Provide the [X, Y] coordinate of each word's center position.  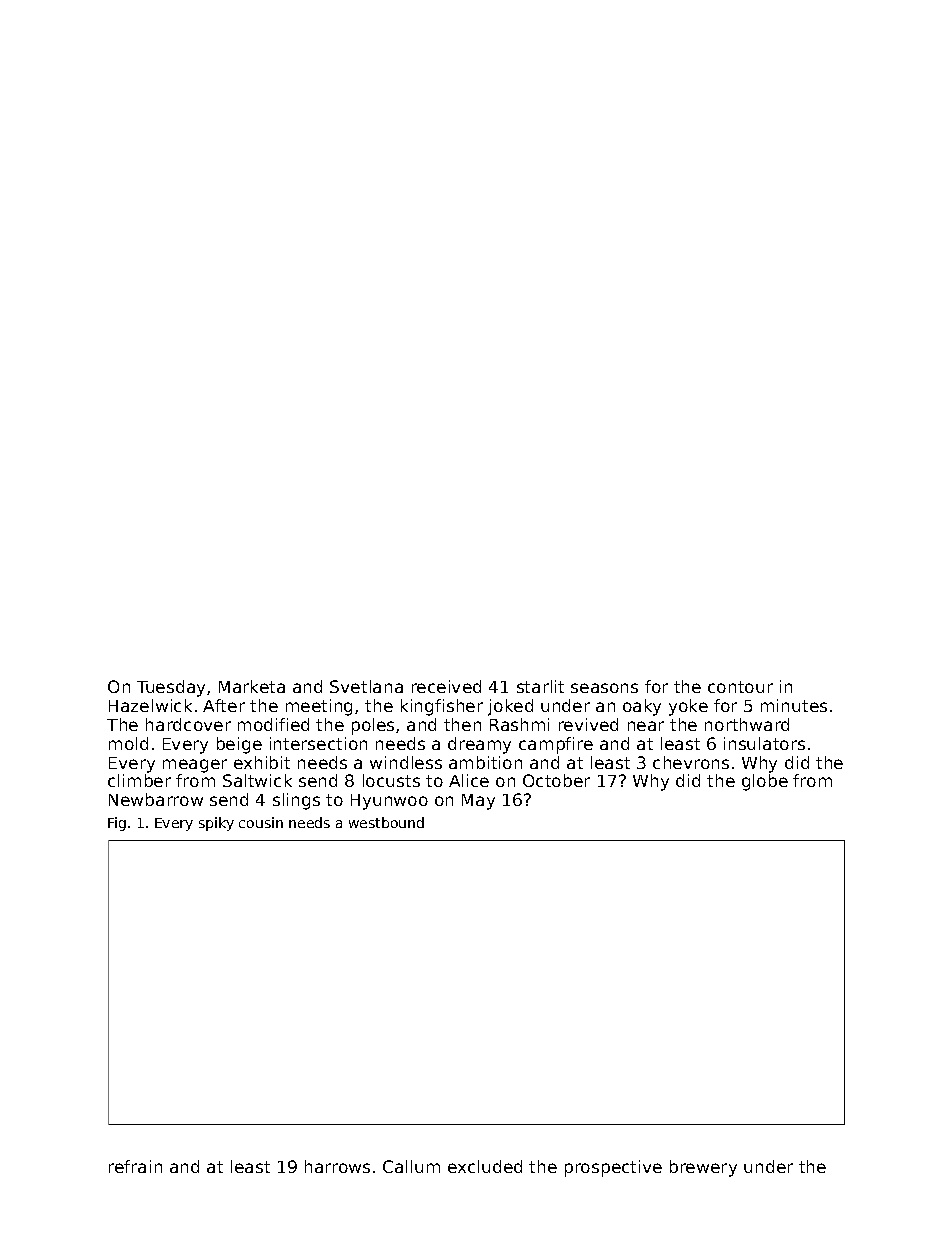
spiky [216, 824]
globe [765, 782]
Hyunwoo [389, 802]
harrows [337, 1166]
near [646, 726]
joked [510, 707]
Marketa [252, 686]
